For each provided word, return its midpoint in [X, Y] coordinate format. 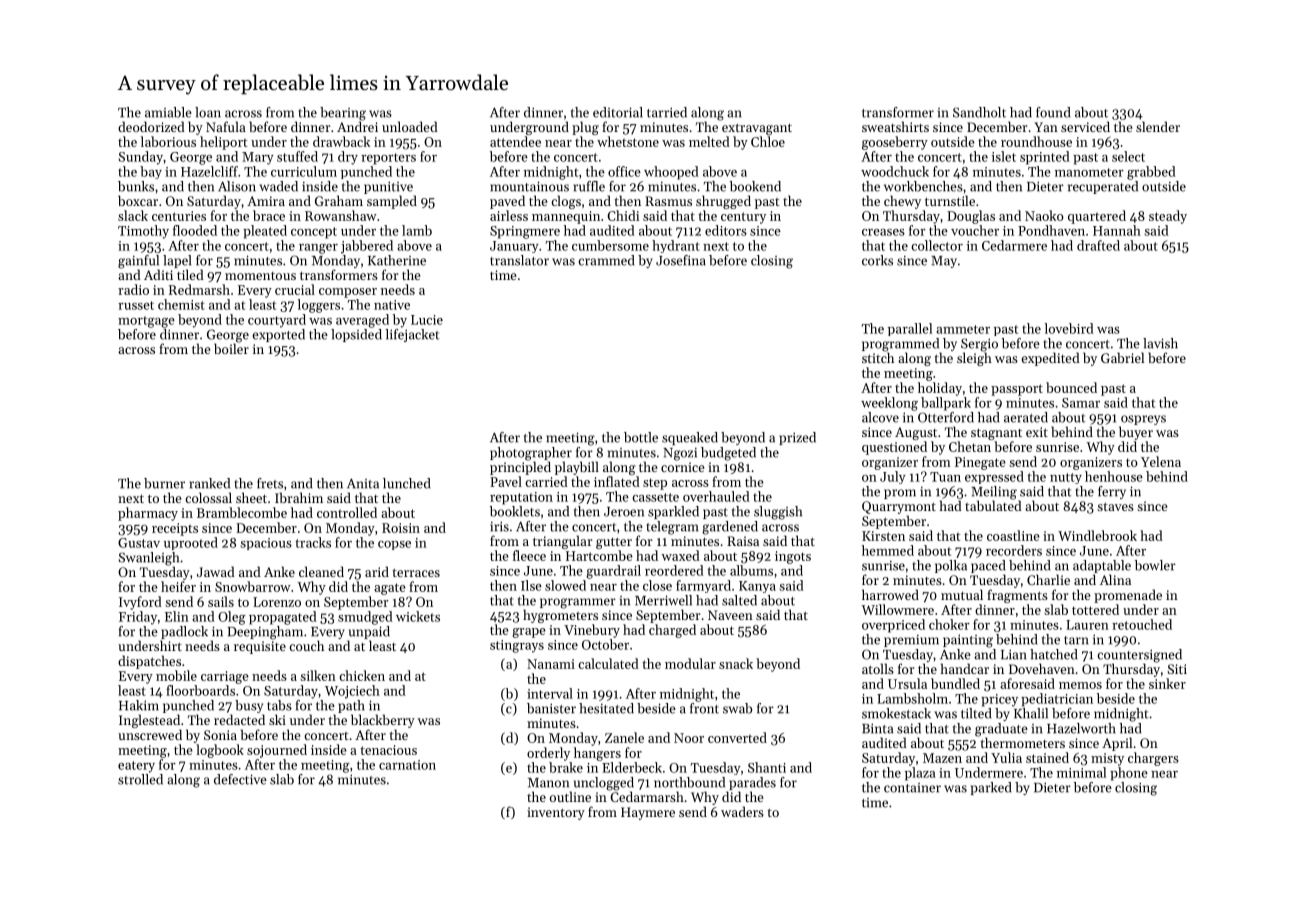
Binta [877, 728]
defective [240, 779]
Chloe [768, 141]
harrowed [890, 594]
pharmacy [148, 514]
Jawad [216, 571]
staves [1115, 506]
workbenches [923, 186]
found [1053, 112]
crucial [295, 289]
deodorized [151, 126]
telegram [672, 528]
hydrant [676, 246]
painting [968, 641]
